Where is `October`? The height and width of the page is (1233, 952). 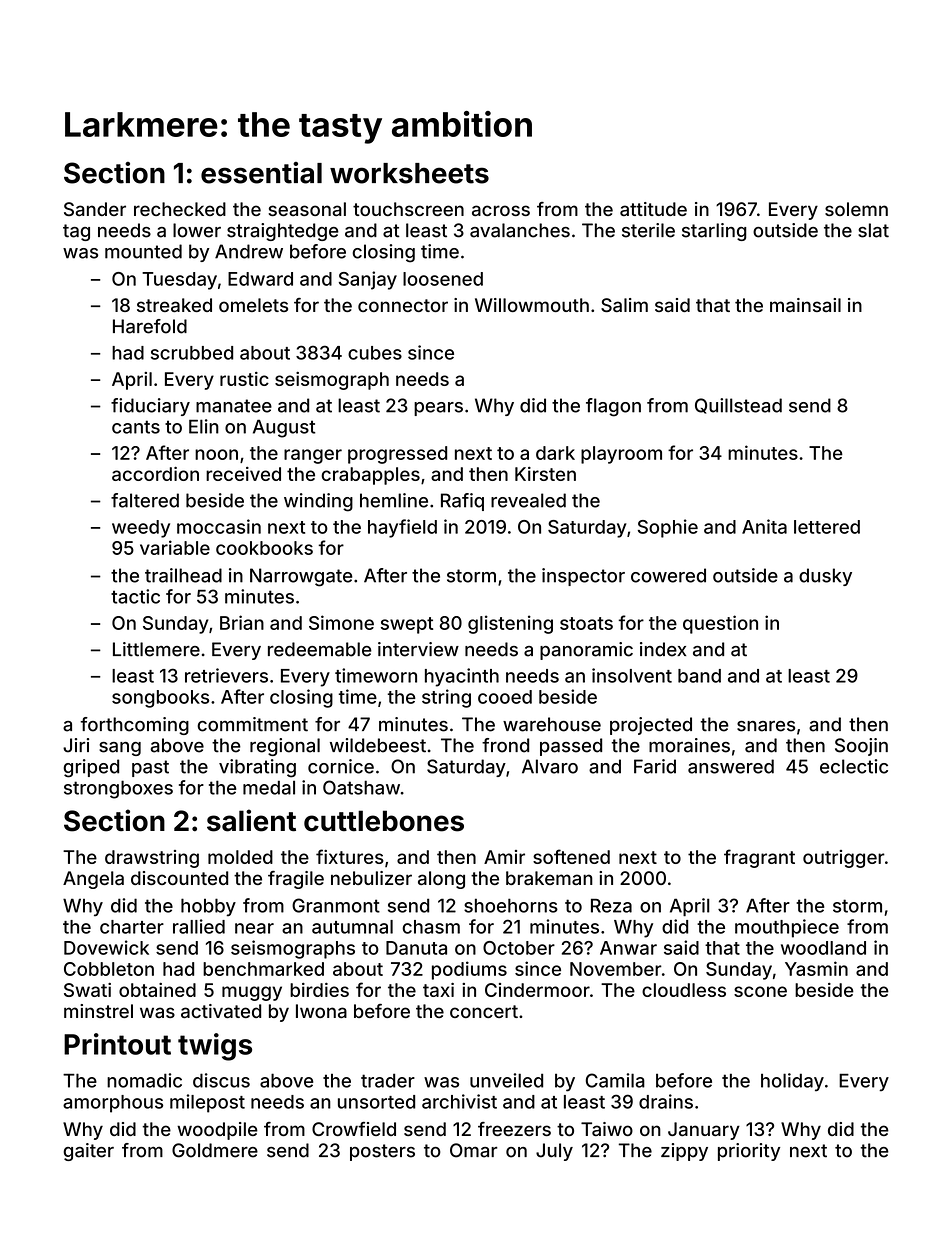 October is located at coordinates (519, 948).
